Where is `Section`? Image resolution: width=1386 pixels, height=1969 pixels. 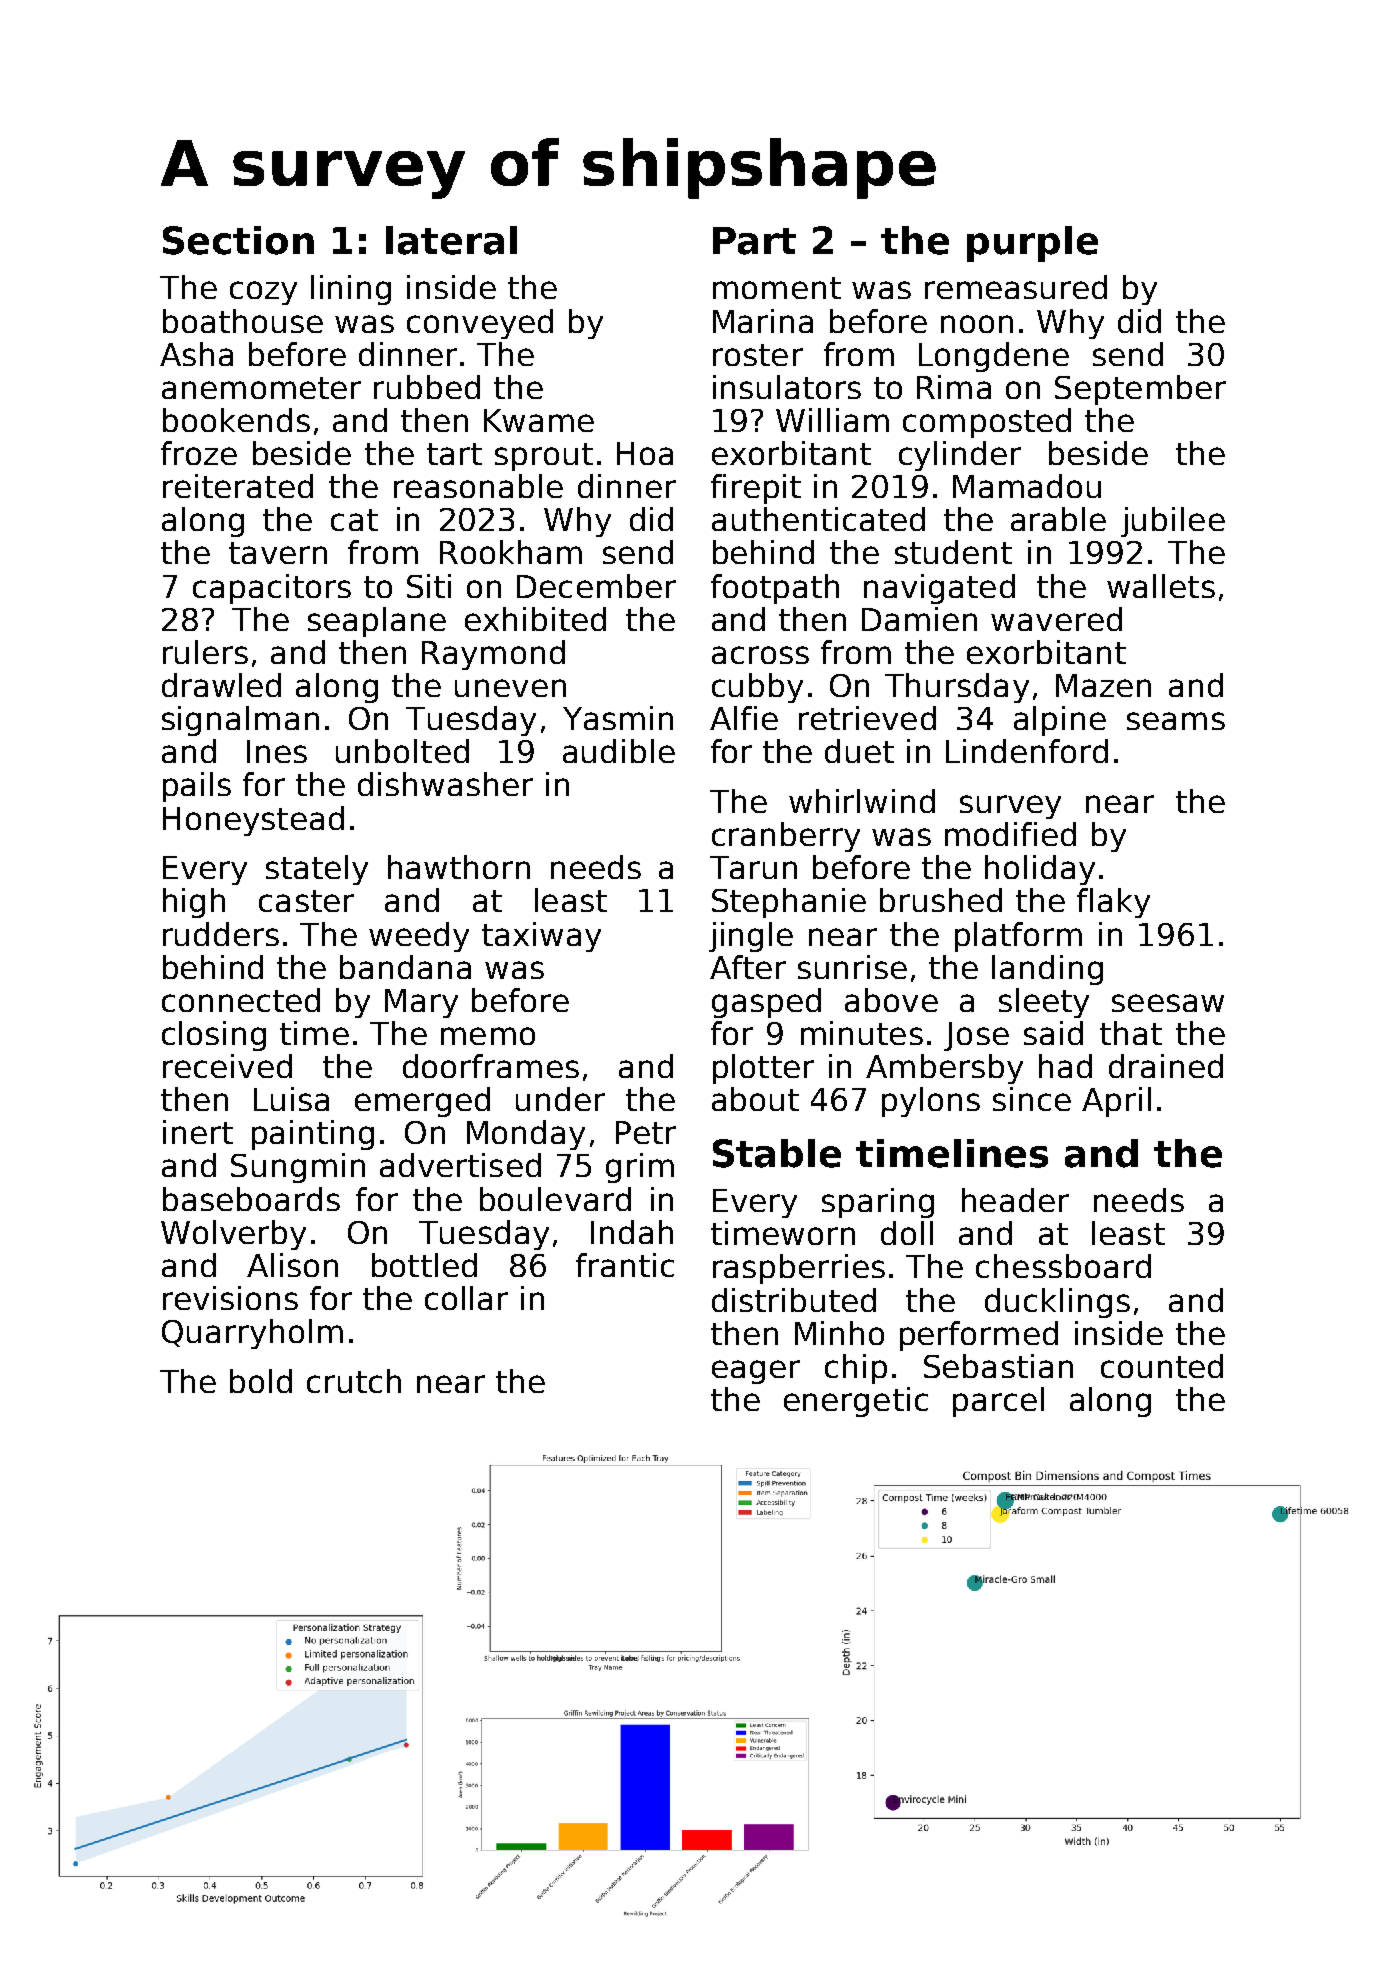
Section is located at coordinates (238, 240).
